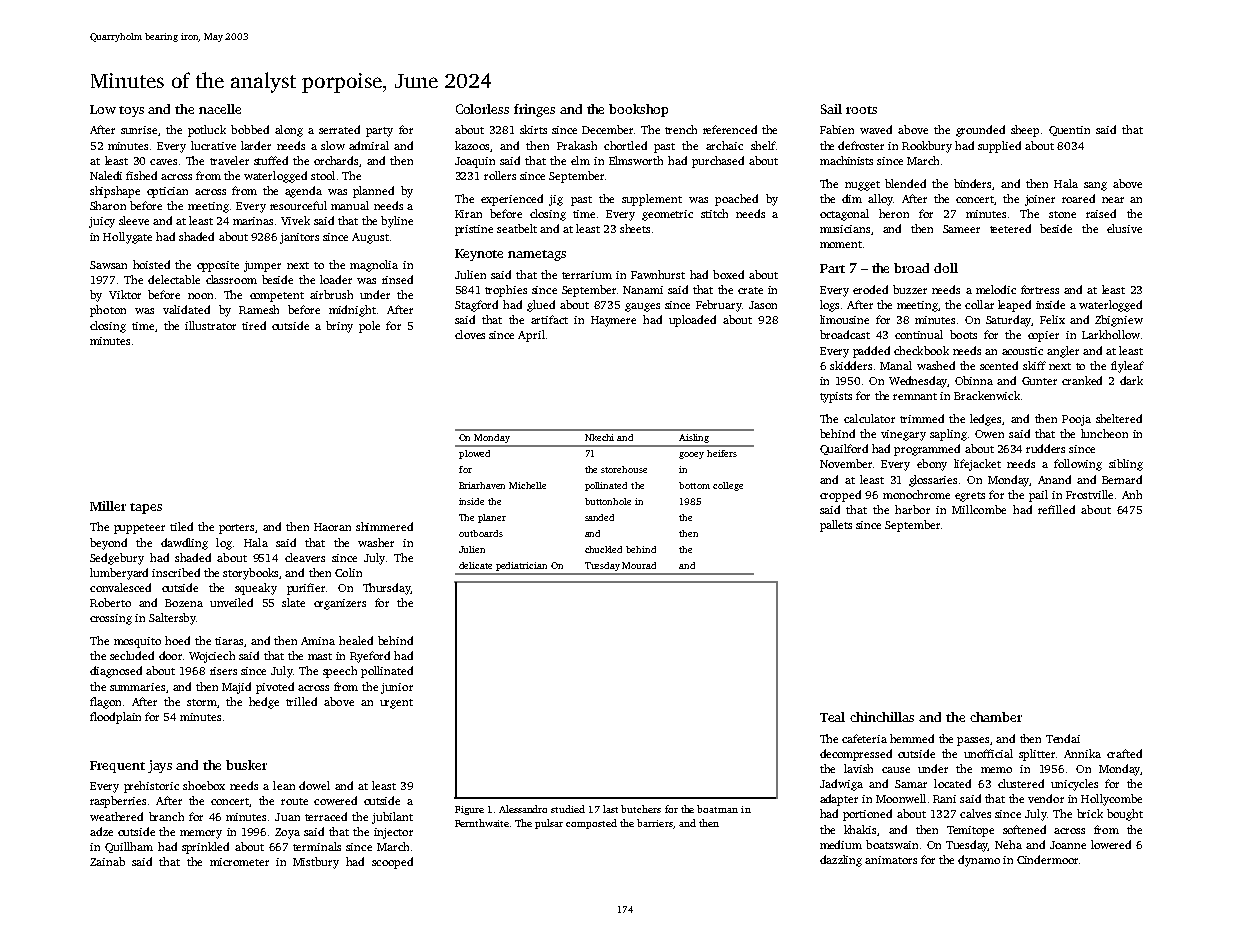 Image resolution: width=1233 pixels, height=952 pixels. I want to click on tapes, so click(146, 508).
